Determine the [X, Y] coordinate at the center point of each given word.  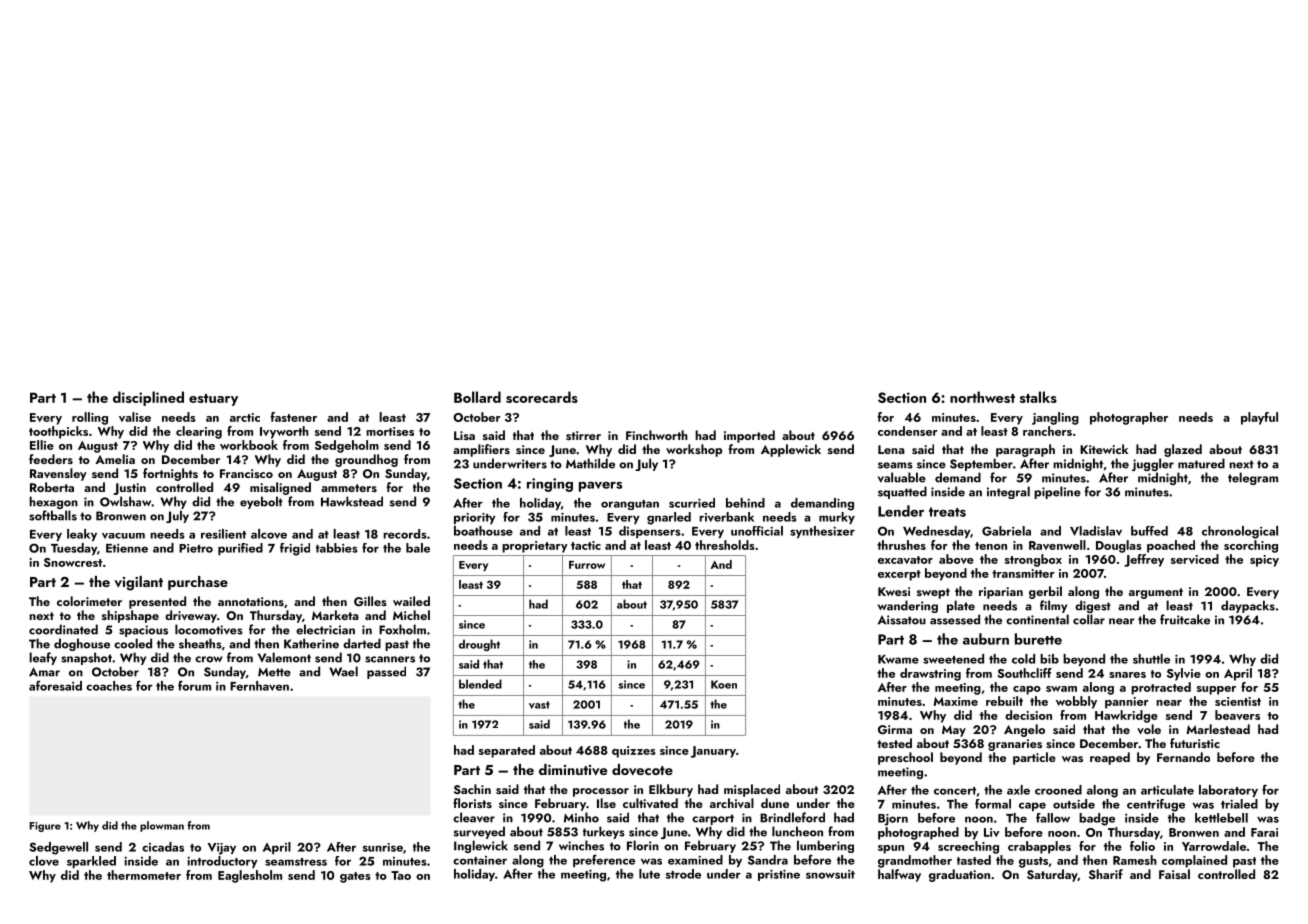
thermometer [144, 875]
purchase [198, 583]
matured [1201, 463]
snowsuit [830, 874]
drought [479, 645]
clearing [199, 432]
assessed [955, 619]
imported [749, 436]
